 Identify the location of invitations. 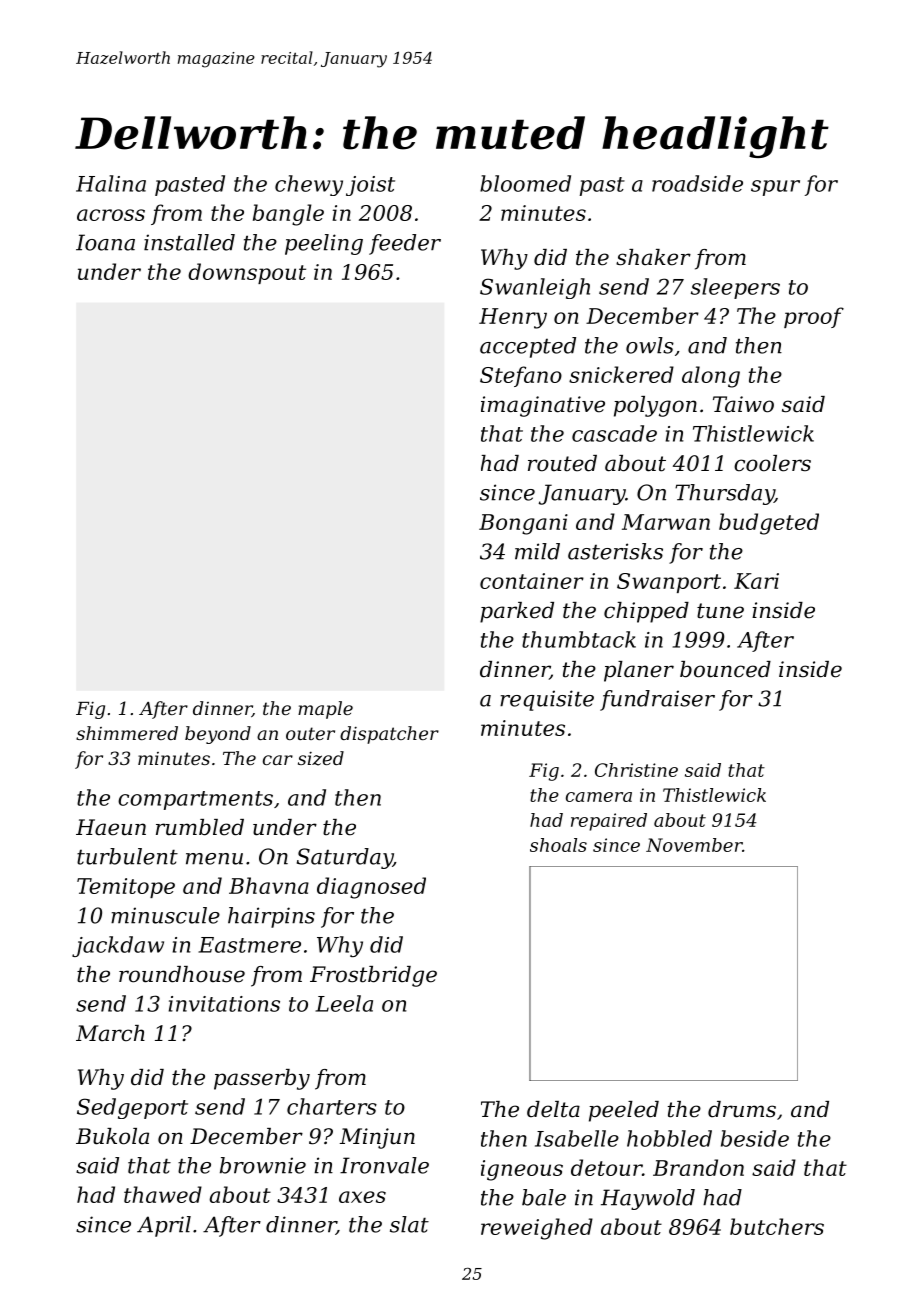
(224, 1004).
